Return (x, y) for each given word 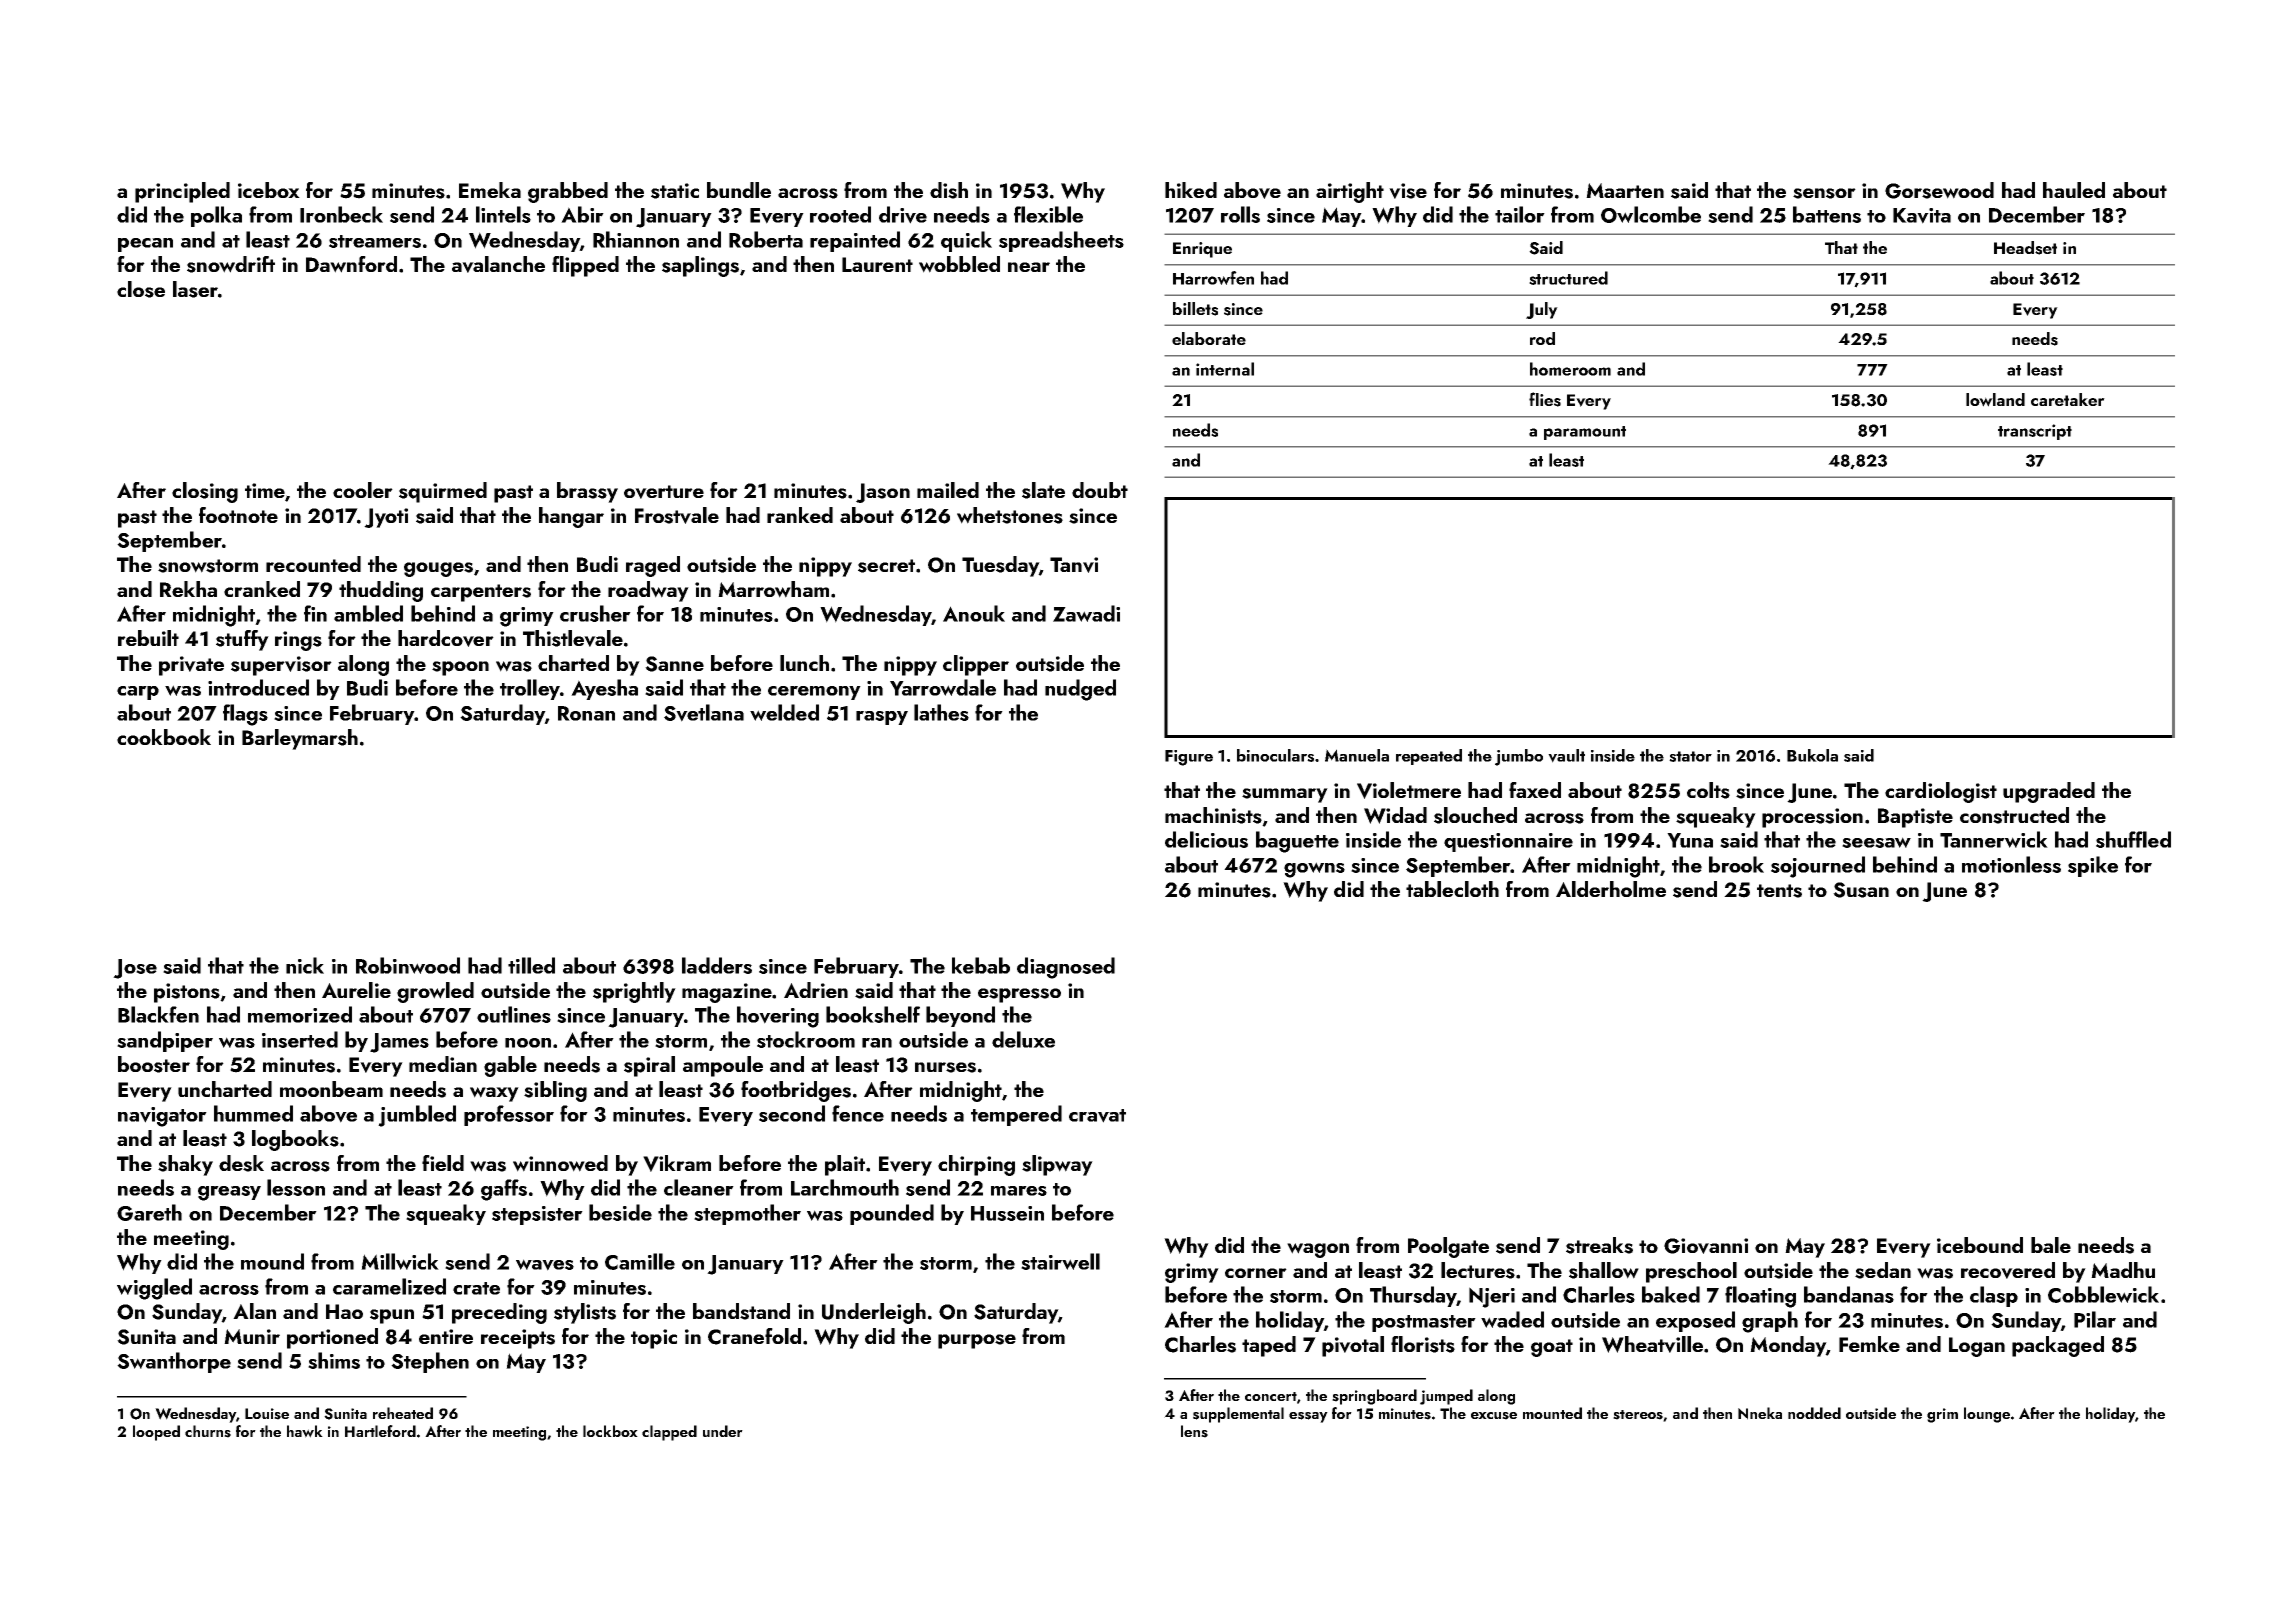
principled (182, 192)
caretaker (2068, 399)
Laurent (877, 264)
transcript (2035, 432)
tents (1779, 891)
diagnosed (1066, 968)
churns (208, 1431)
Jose (135, 969)
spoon (460, 668)
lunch (804, 663)
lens (1194, 1431)
